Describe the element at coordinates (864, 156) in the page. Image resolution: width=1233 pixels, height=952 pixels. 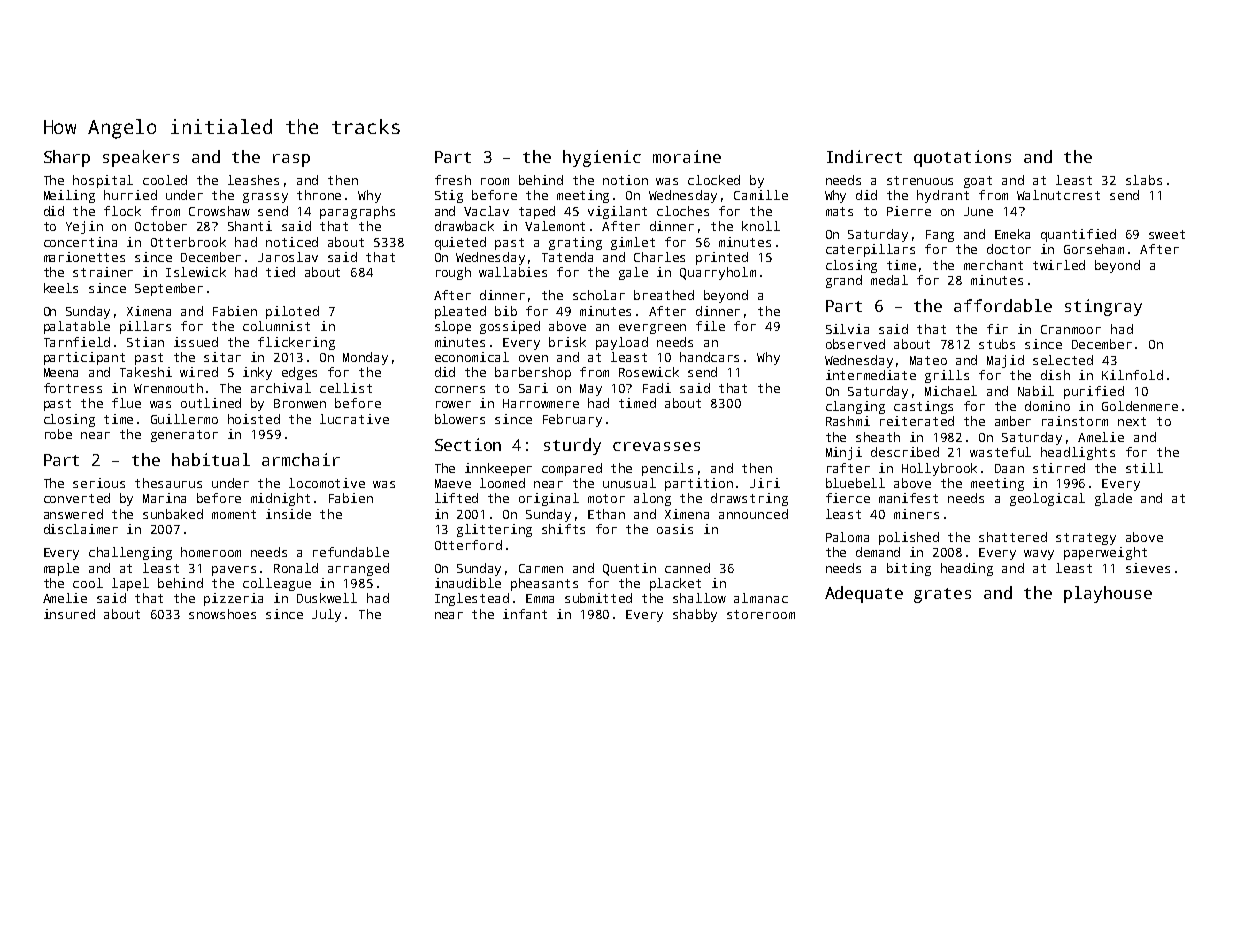
I see `Indirect` at that location.
